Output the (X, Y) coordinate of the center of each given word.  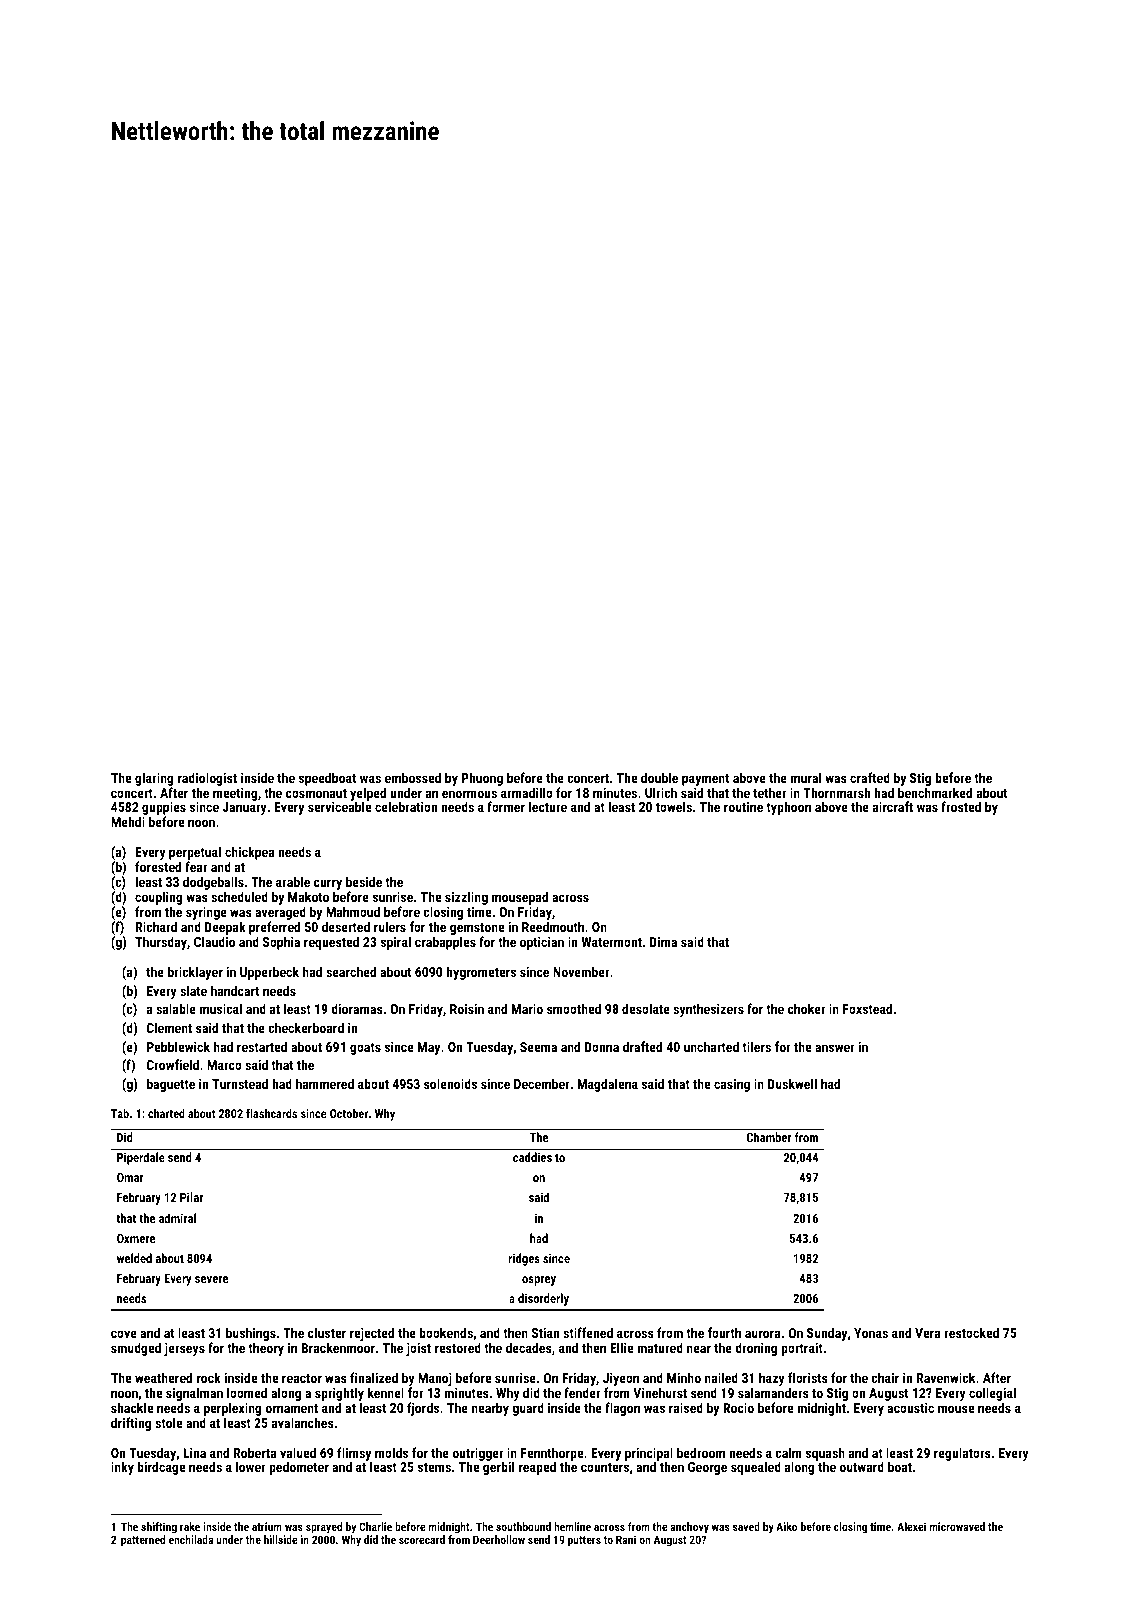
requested (331, 943)
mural (806, 777)
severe (211, 1279)
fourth (724, 1332)
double (659, 777)
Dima (663, 942)
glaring (154, 779)
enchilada (191, 1539)
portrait (802, 1349)
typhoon (788, 808)
